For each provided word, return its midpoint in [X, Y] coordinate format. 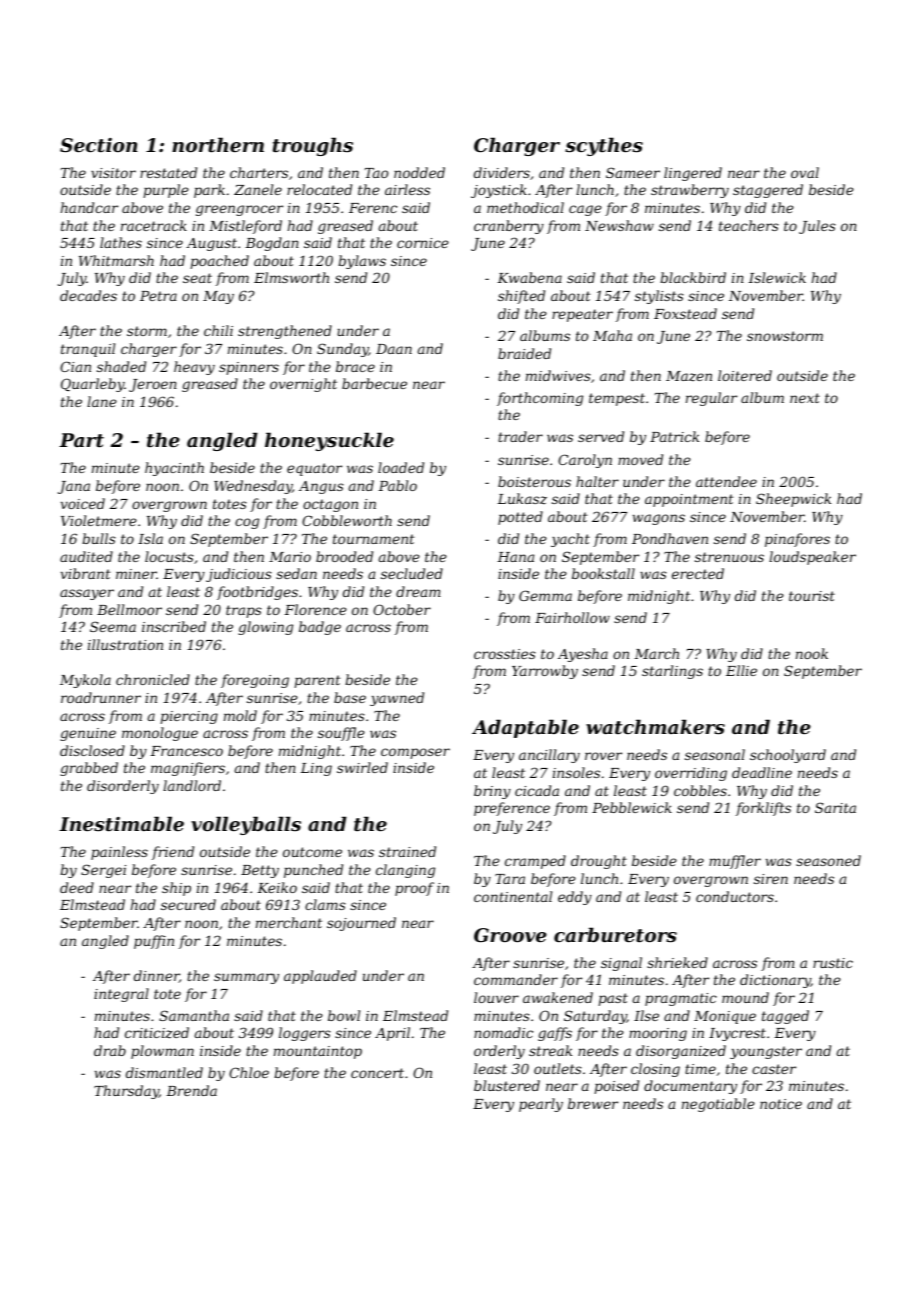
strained [407, 851]
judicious [239, 575]
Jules [817, 227]
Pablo [397, 485]
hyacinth [174, 469]
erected [698, 573]
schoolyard [788, 756]
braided [524, 353]
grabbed [89, 769]
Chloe [249, 1072]
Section [99, 145]
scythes [604, 146]
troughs [313, 146]
